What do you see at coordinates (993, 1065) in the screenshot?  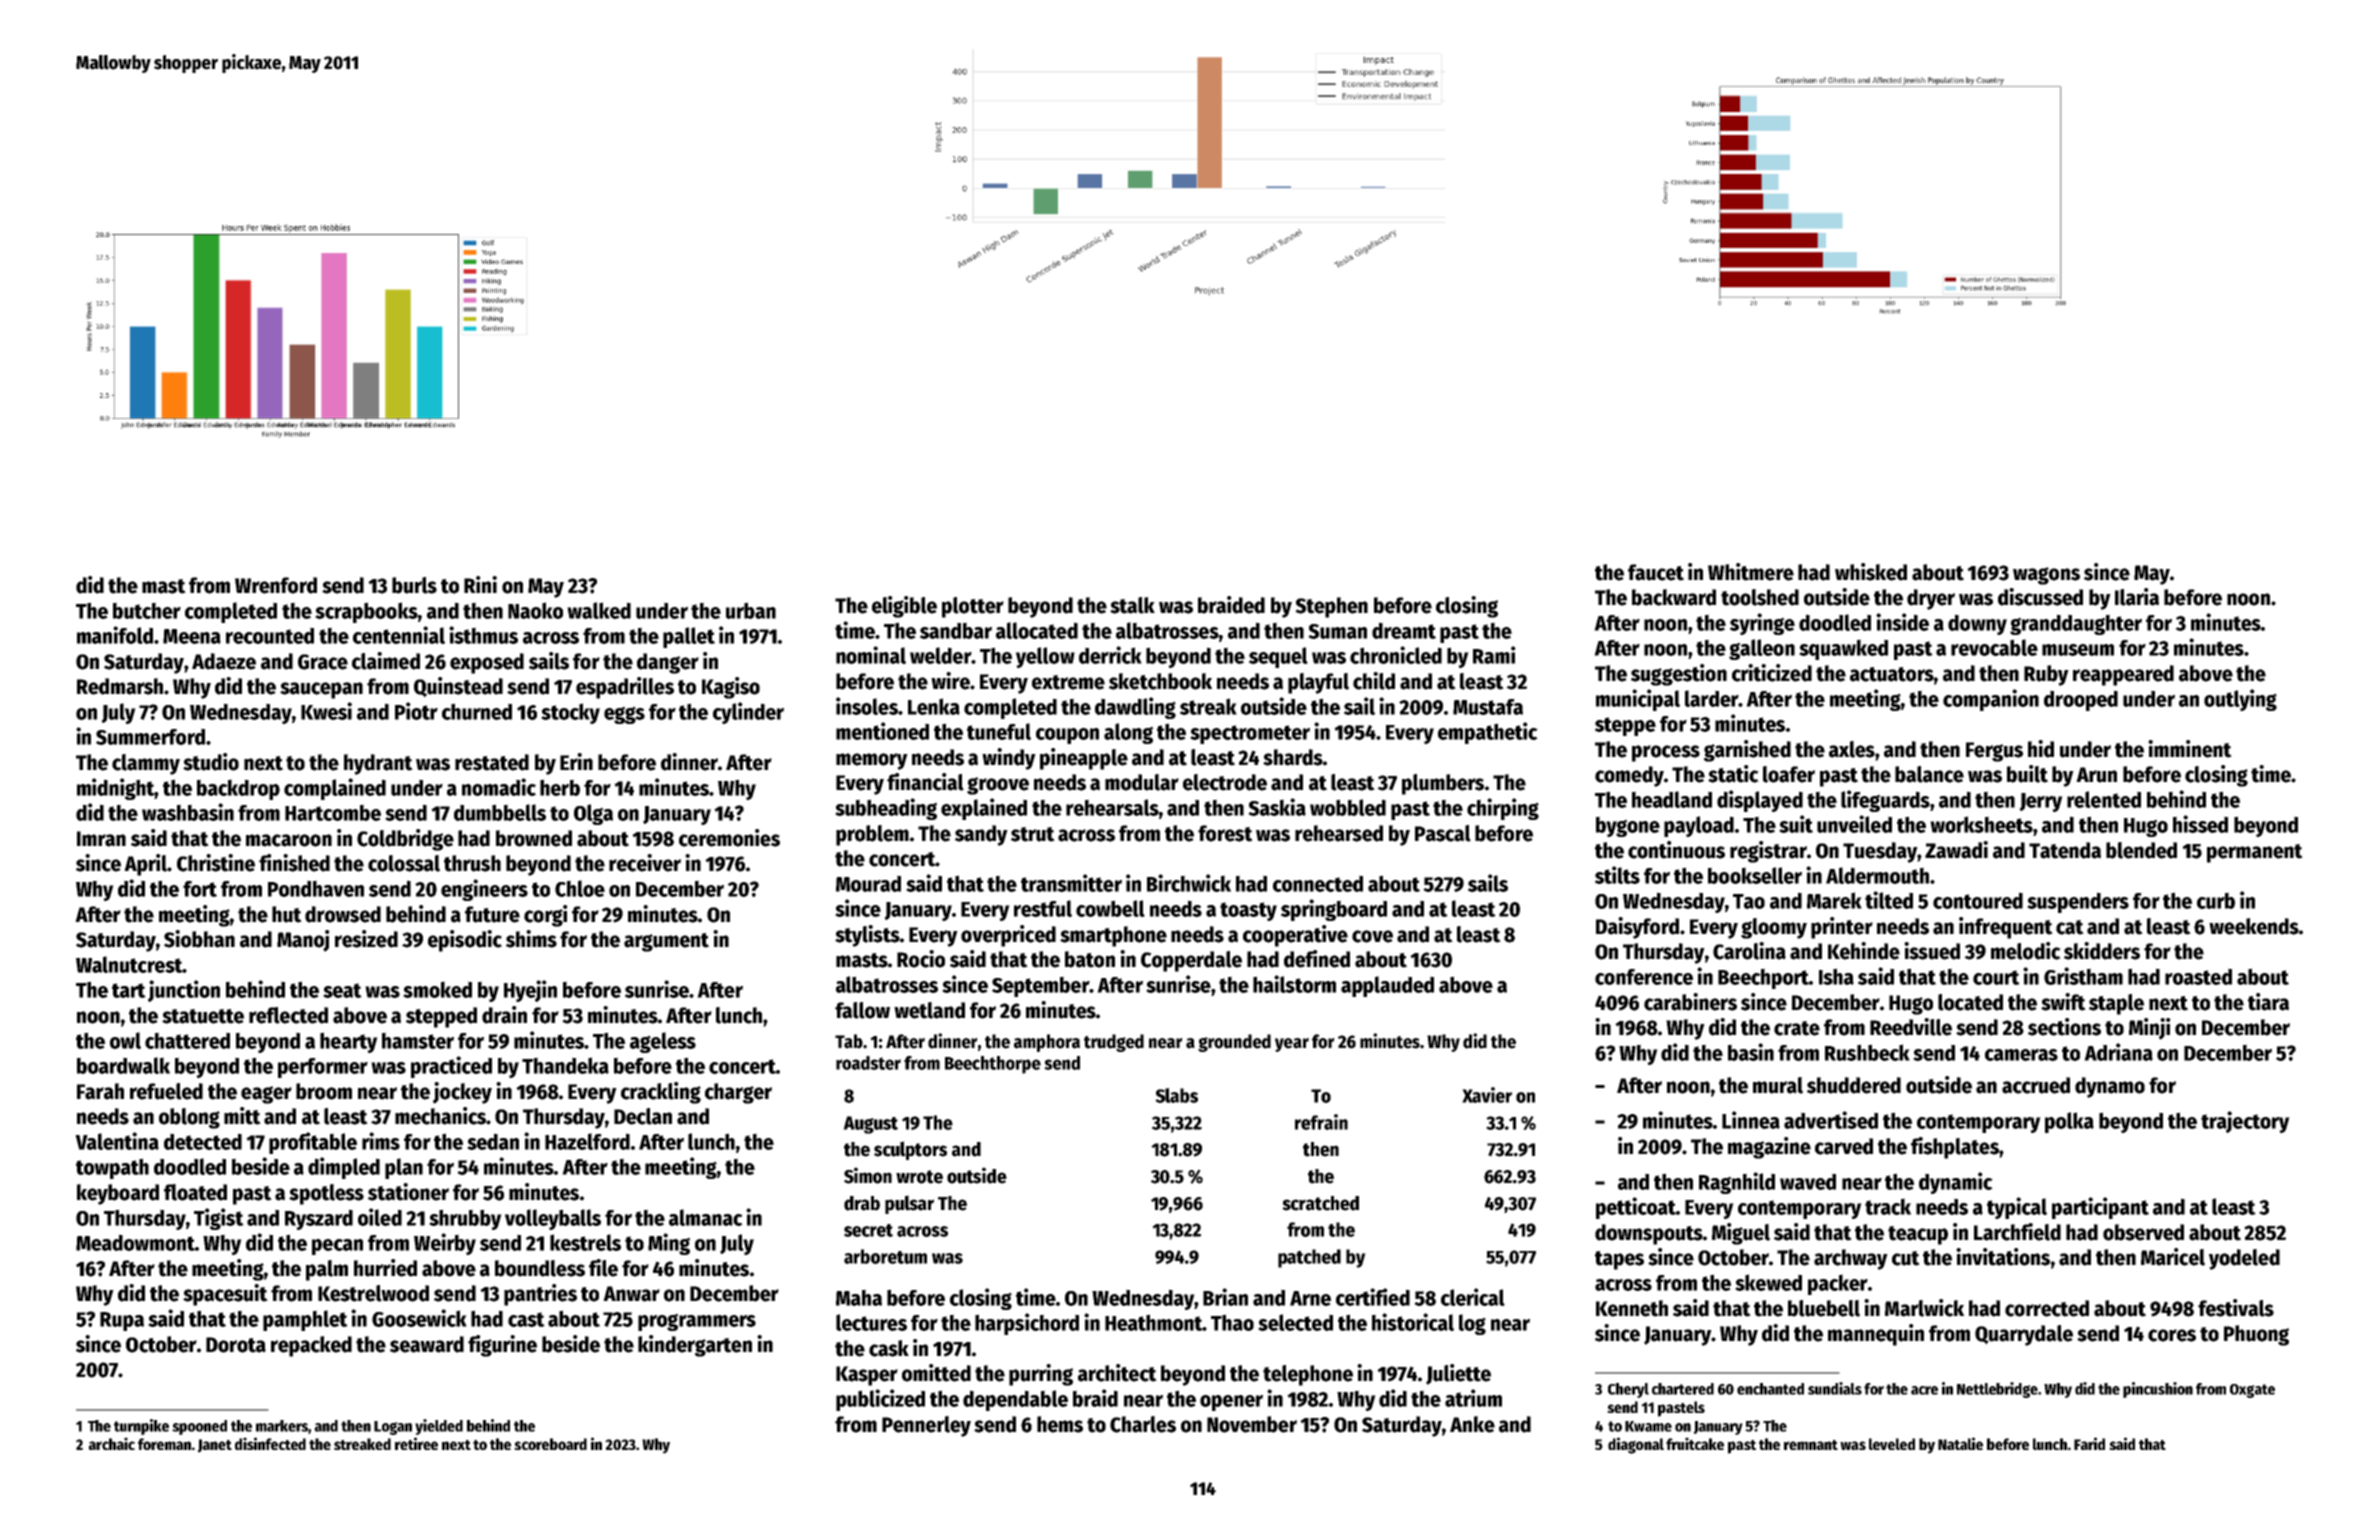 I see `Beechthorpe` at bounding box center [993, 1065].
